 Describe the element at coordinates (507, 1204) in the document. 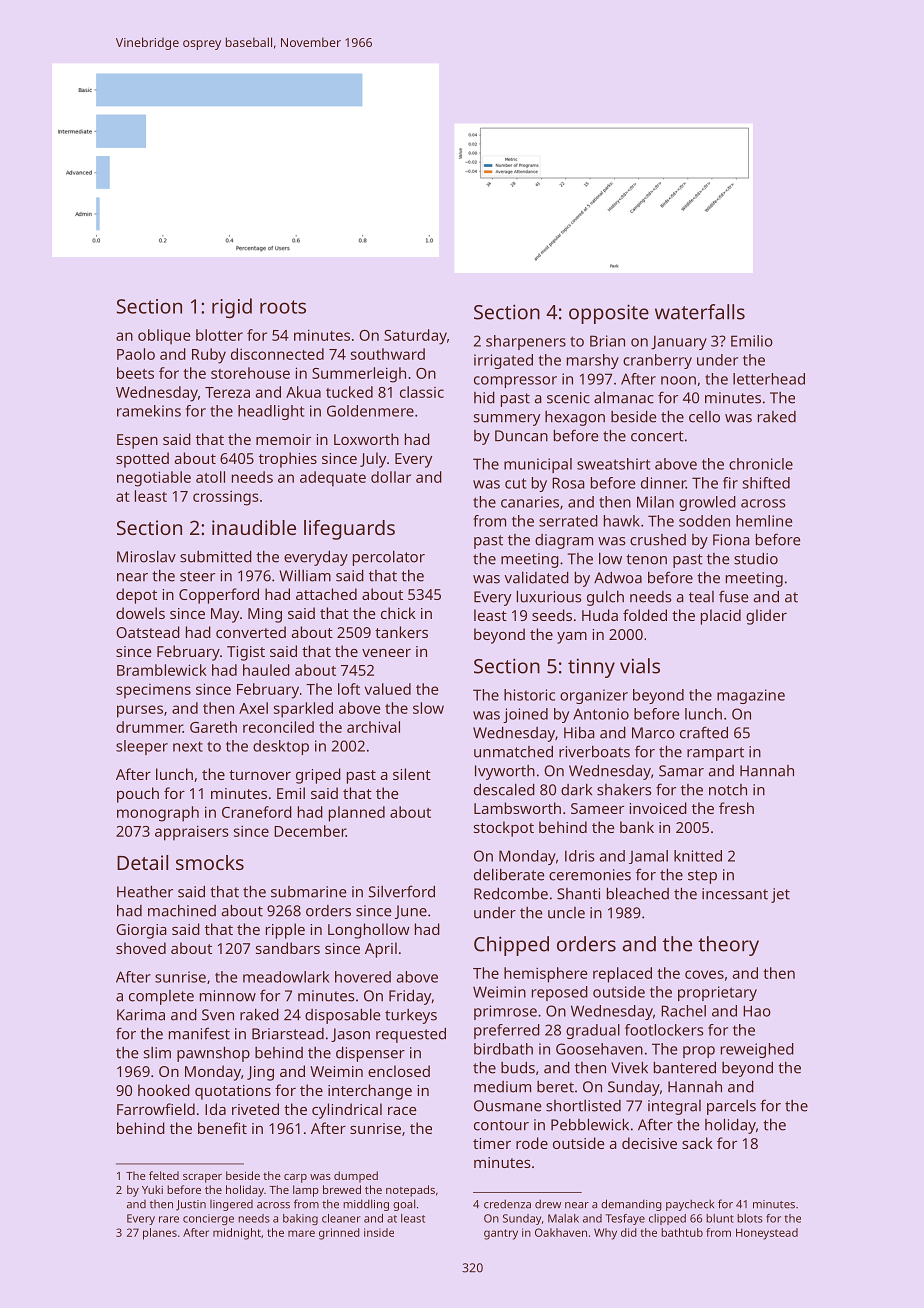

I see `credenza` at that location.
